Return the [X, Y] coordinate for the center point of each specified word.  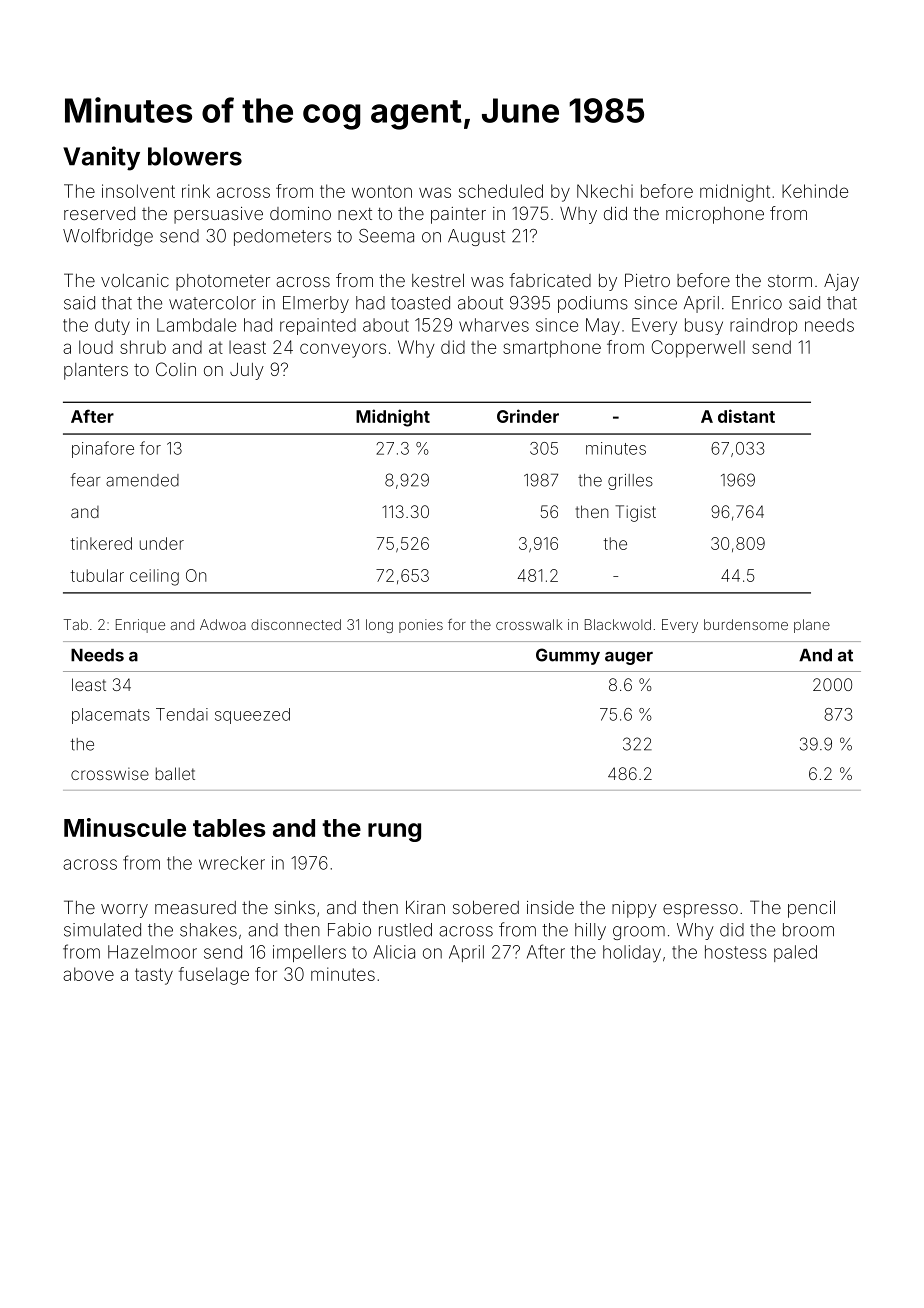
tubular [97, 575]
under [162, 543]
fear [85, 480]
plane [812, 626]
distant [746, 416]
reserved [99, 213]
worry [124, 911]
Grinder [528, 416]
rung [394, 832]
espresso [700, 911]
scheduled [501, 191]
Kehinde [815, 191]
